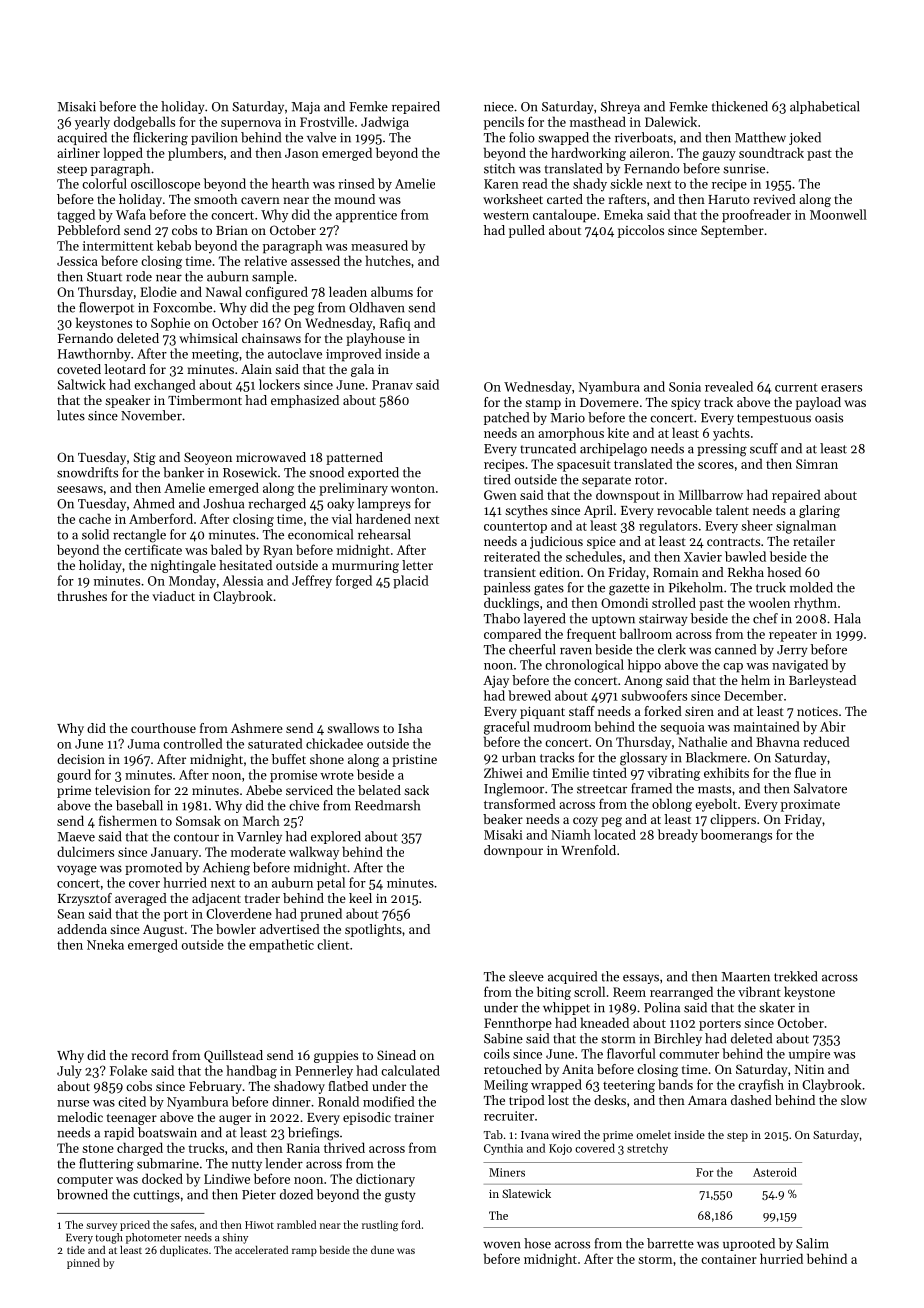  Describe the element at coordinates (413, 488) in the screenshot. I see `wonton` at that location.
